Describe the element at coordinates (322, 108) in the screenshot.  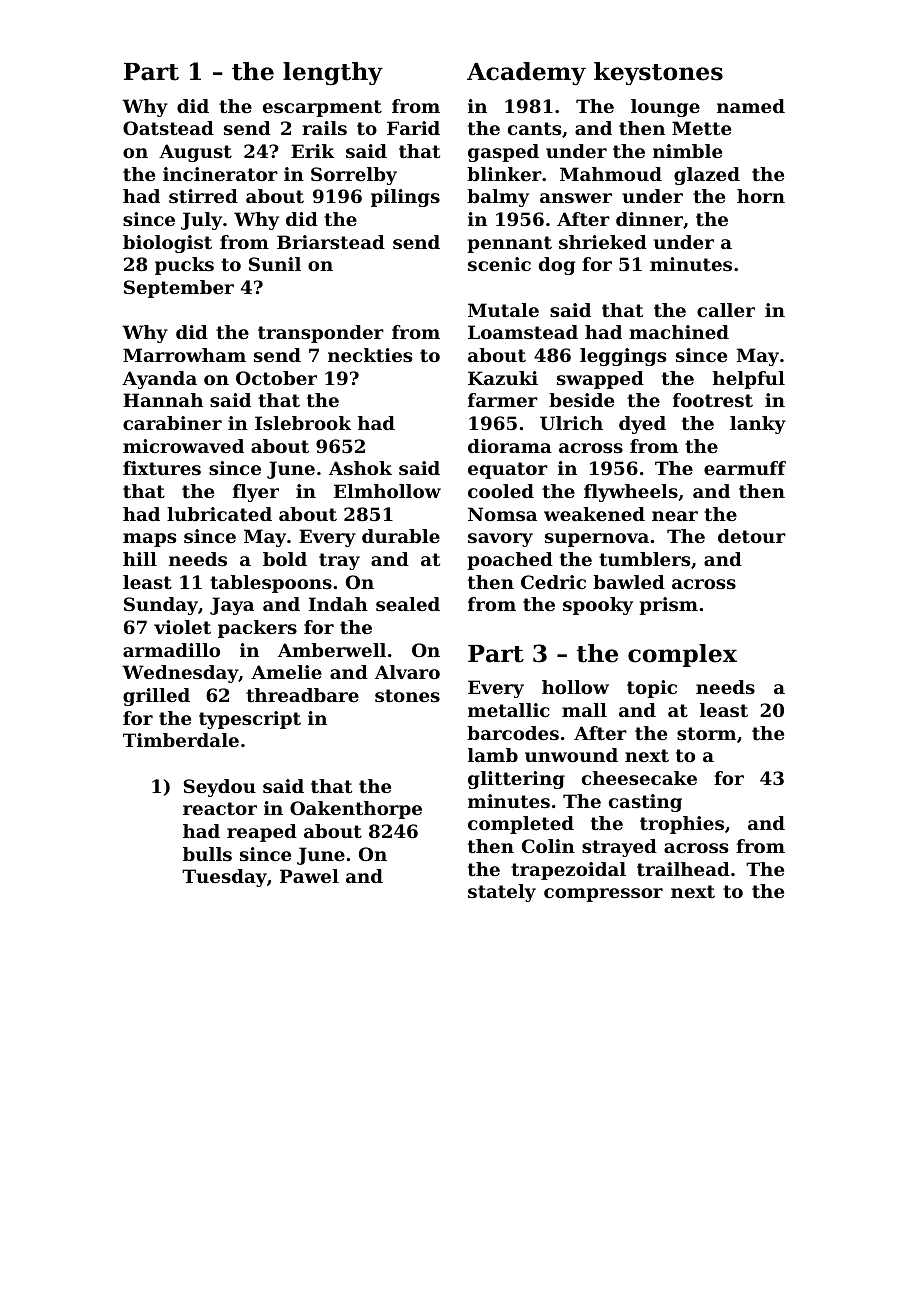
I see `escarpment` at that location.
